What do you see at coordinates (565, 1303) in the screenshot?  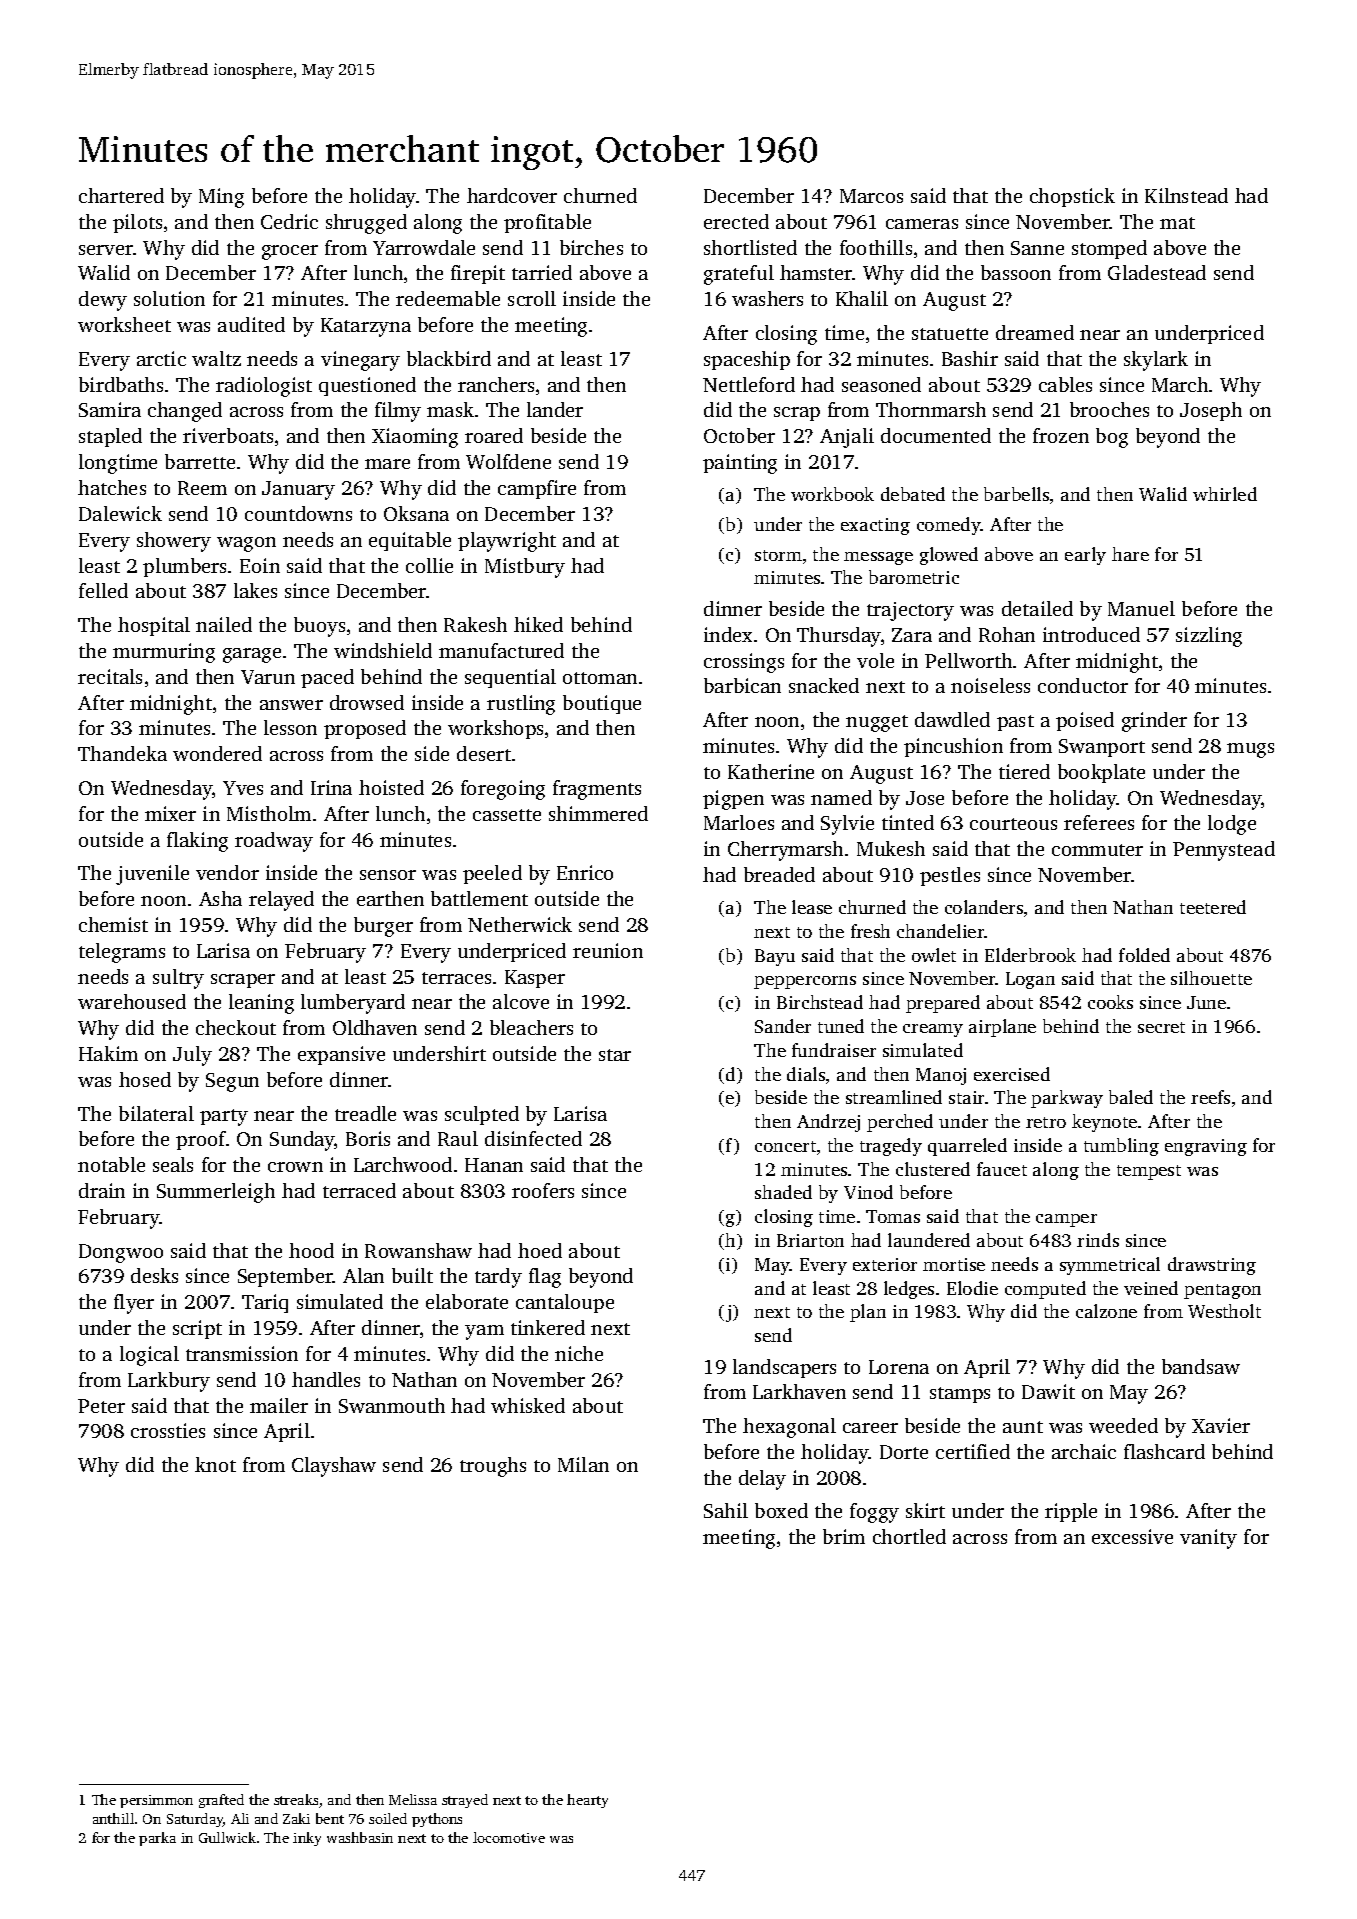 I see `cantaloupe` at bounding box center [565, 1303].
